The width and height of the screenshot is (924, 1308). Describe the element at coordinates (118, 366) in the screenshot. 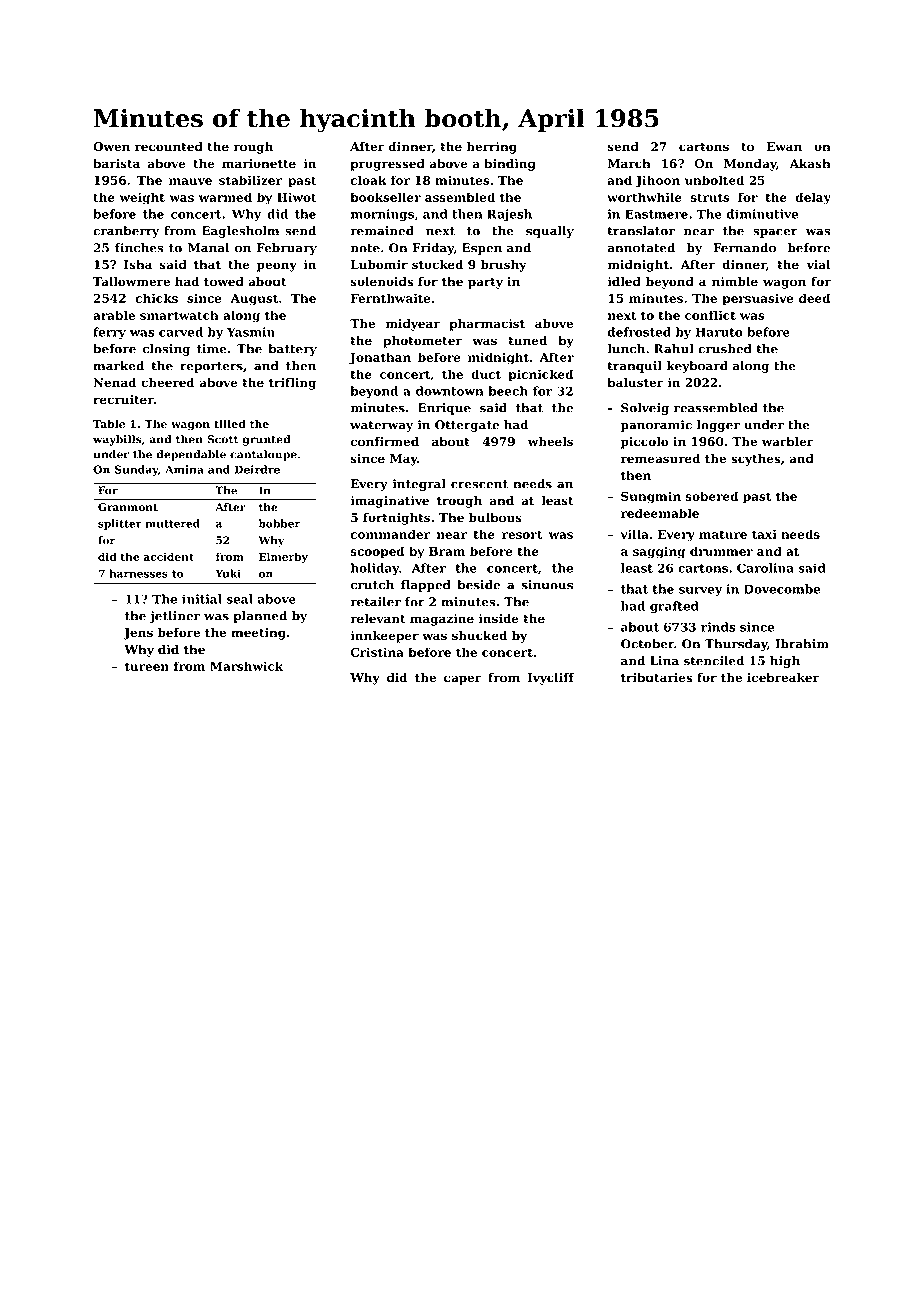

I see `marked` at that location.
